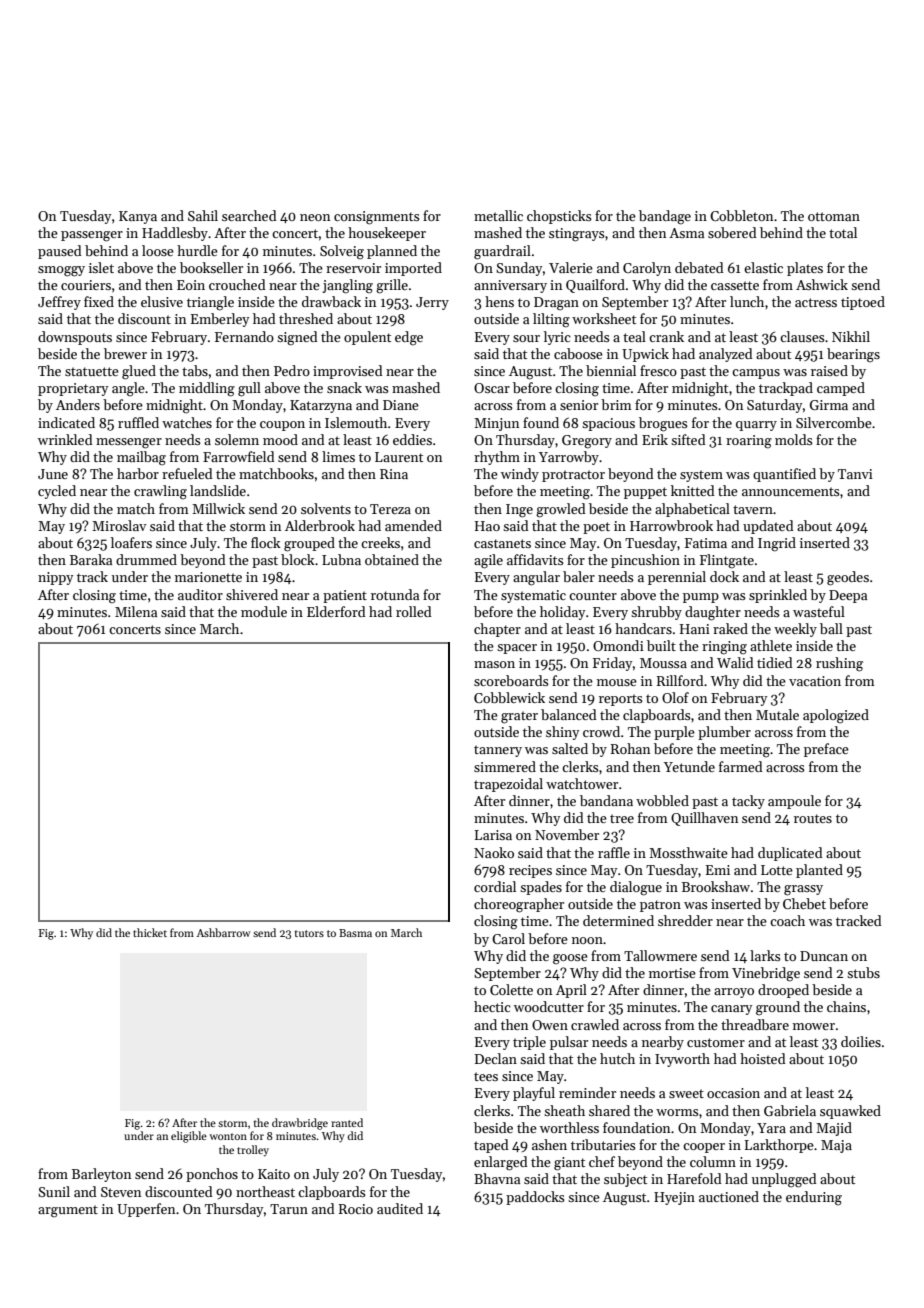  What do you see at coordinates (526, 338) in the screenshot?
I see `sour` at bounding box center [526, 338].
